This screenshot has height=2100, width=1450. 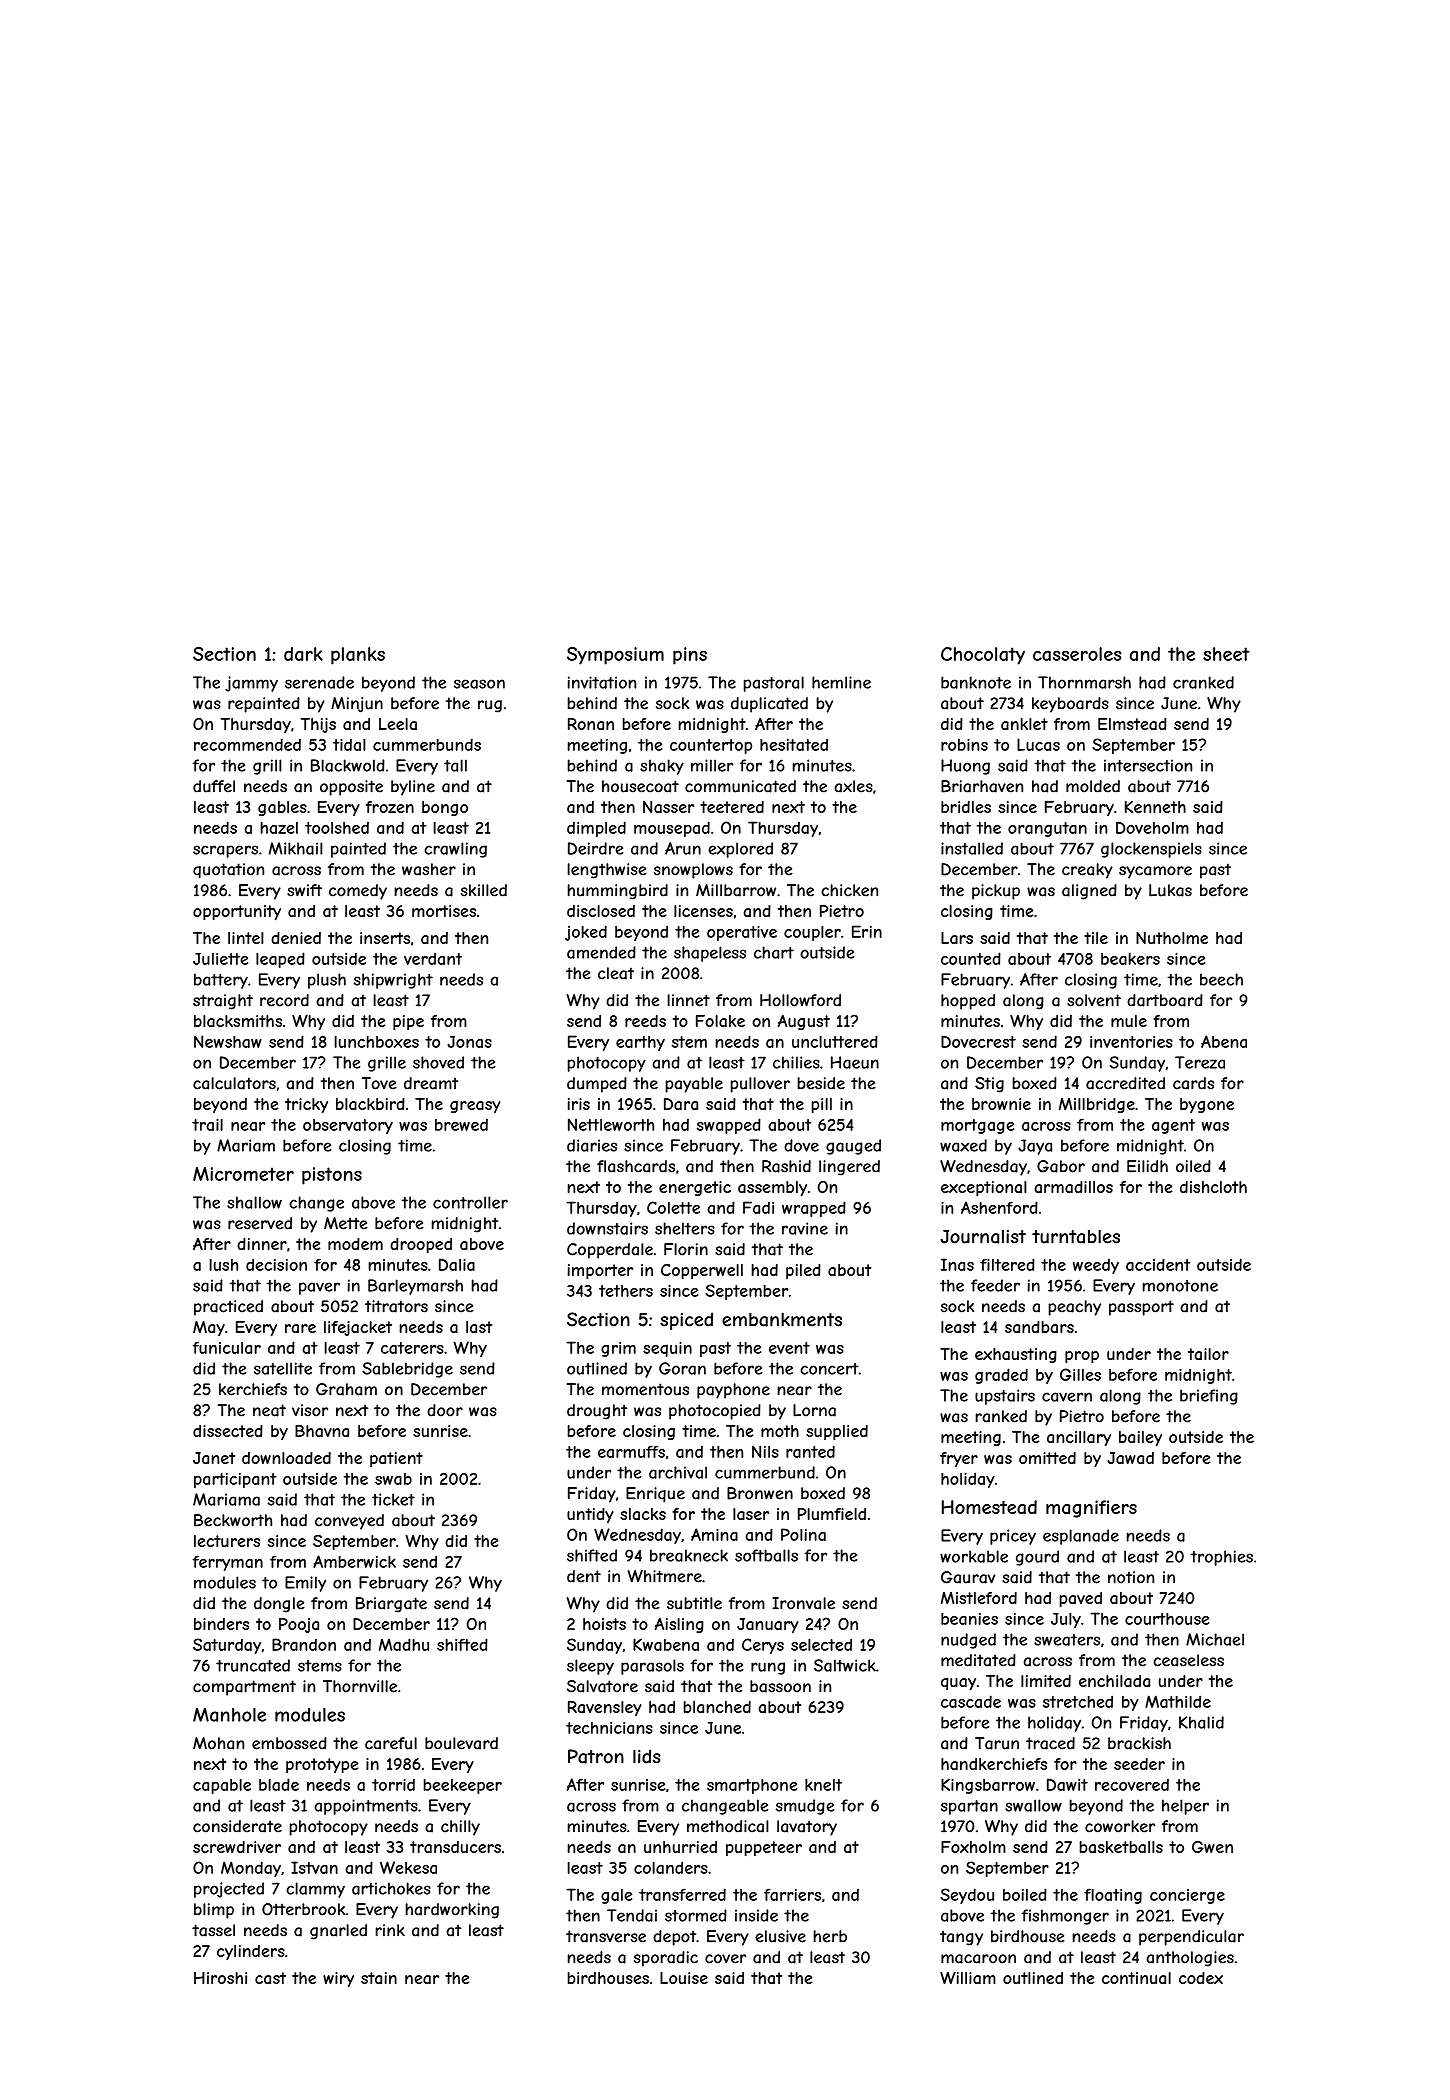 What do you see at coordinates (479, 684) in the screenshot?
I see `season` at bounding box center [479, 684].
